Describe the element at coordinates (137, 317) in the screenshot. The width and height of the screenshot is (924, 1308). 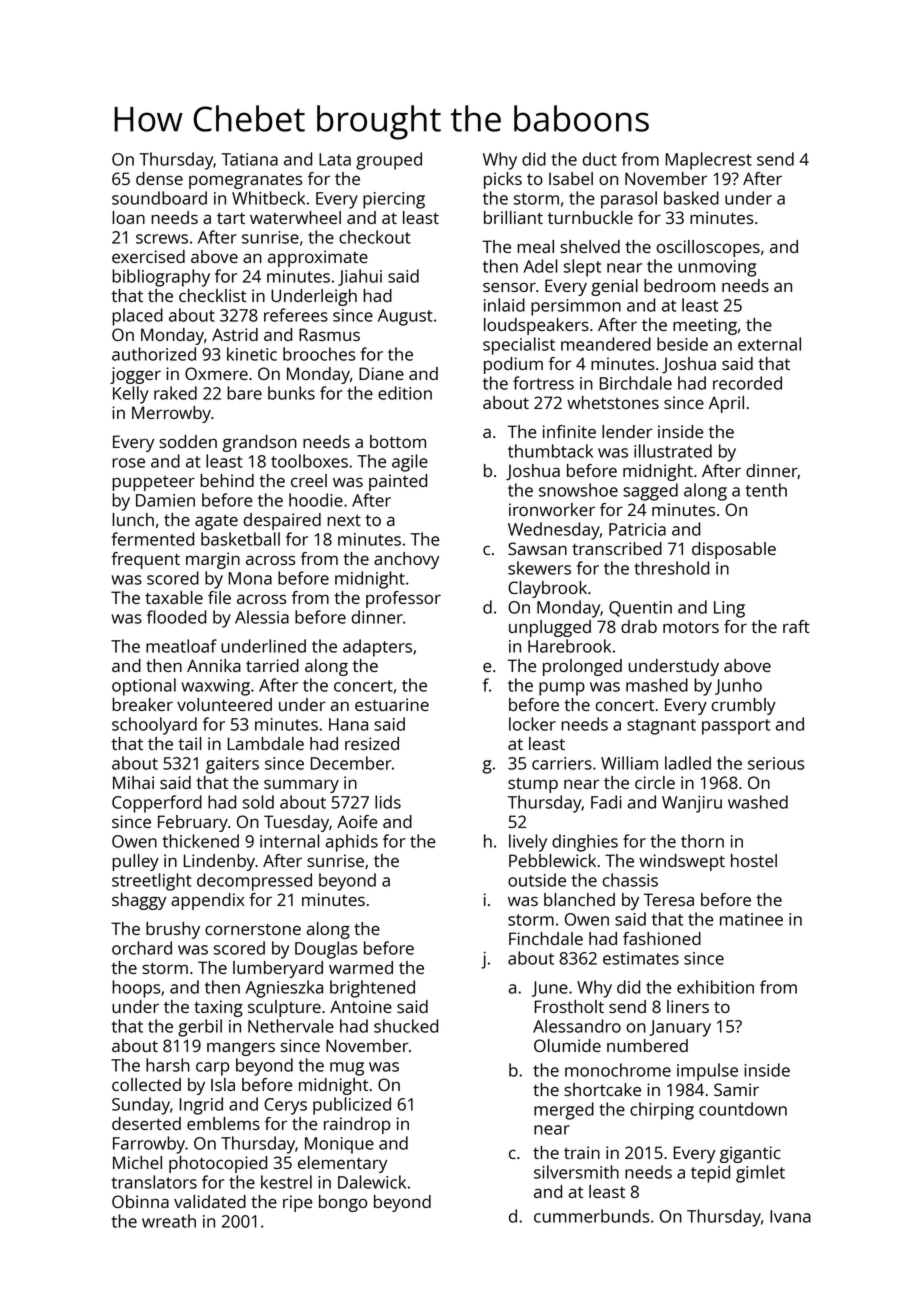
I see `placed` at that location.
